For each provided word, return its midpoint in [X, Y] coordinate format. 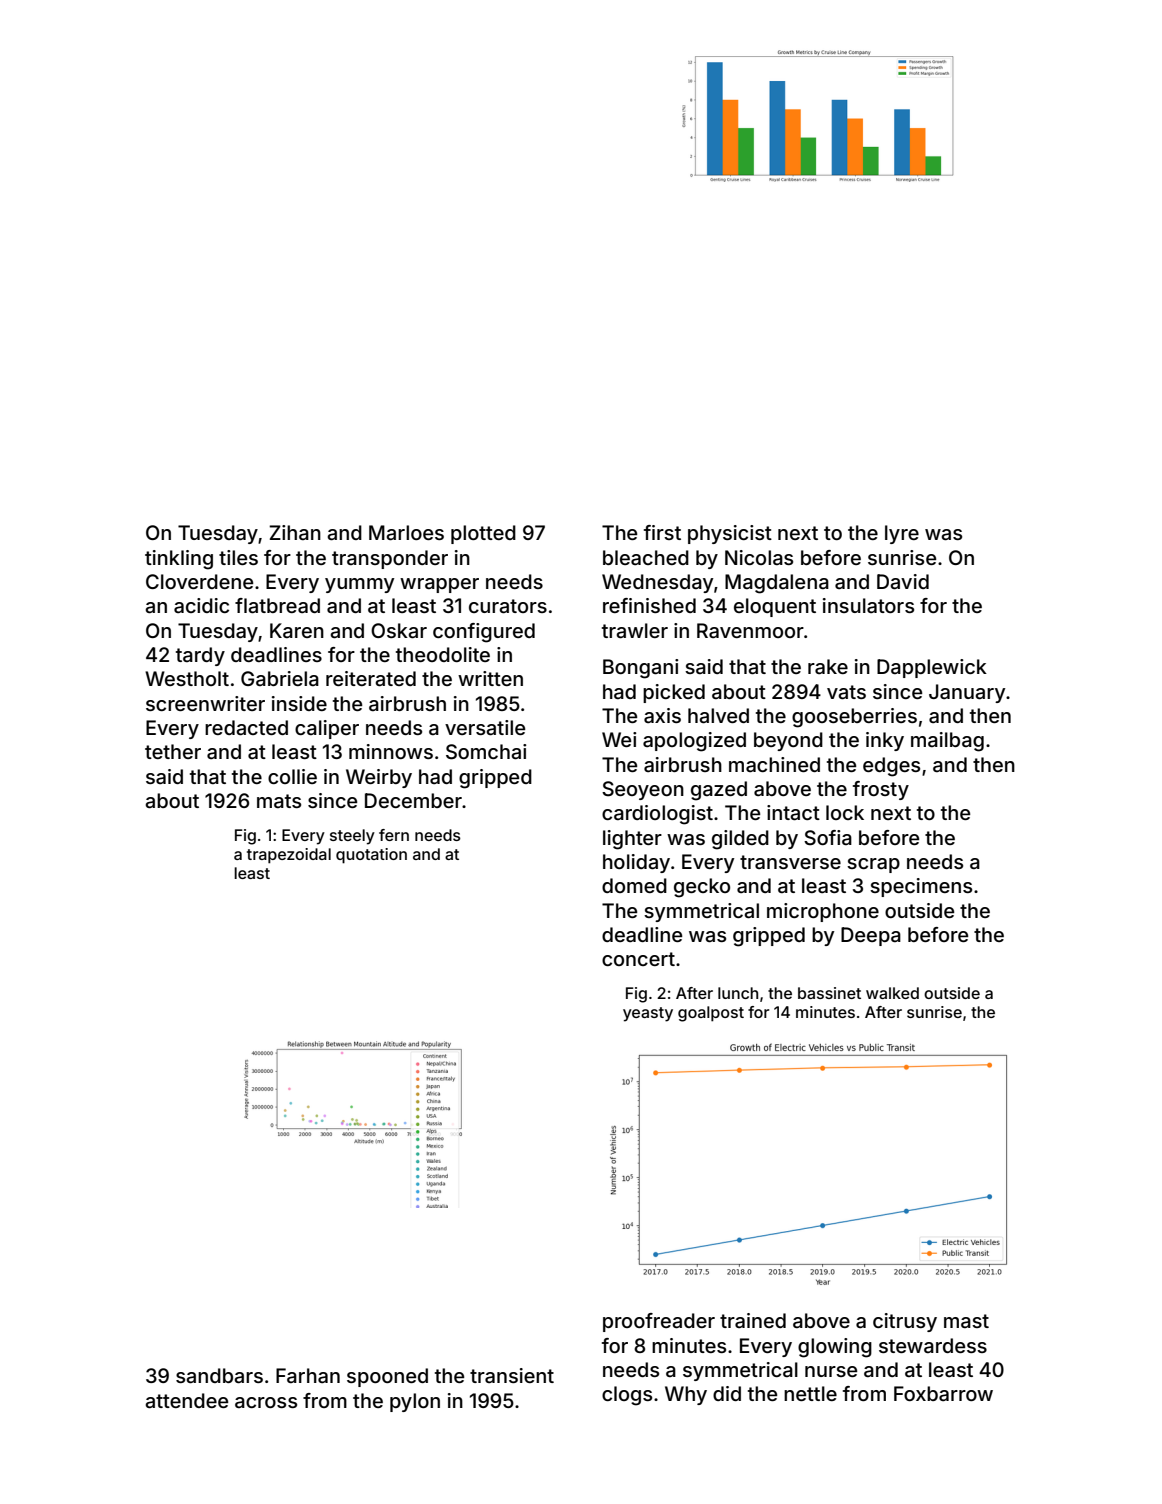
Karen [297, 630]
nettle [810, 1393]
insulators [868, 605]
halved [718, 716]
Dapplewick [932, 668]
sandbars [219, 1376]
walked [892, 993]
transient [512, 1375]
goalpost [711, 1014]
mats [279, 801]
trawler [635, 631]
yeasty [648, 1014]
